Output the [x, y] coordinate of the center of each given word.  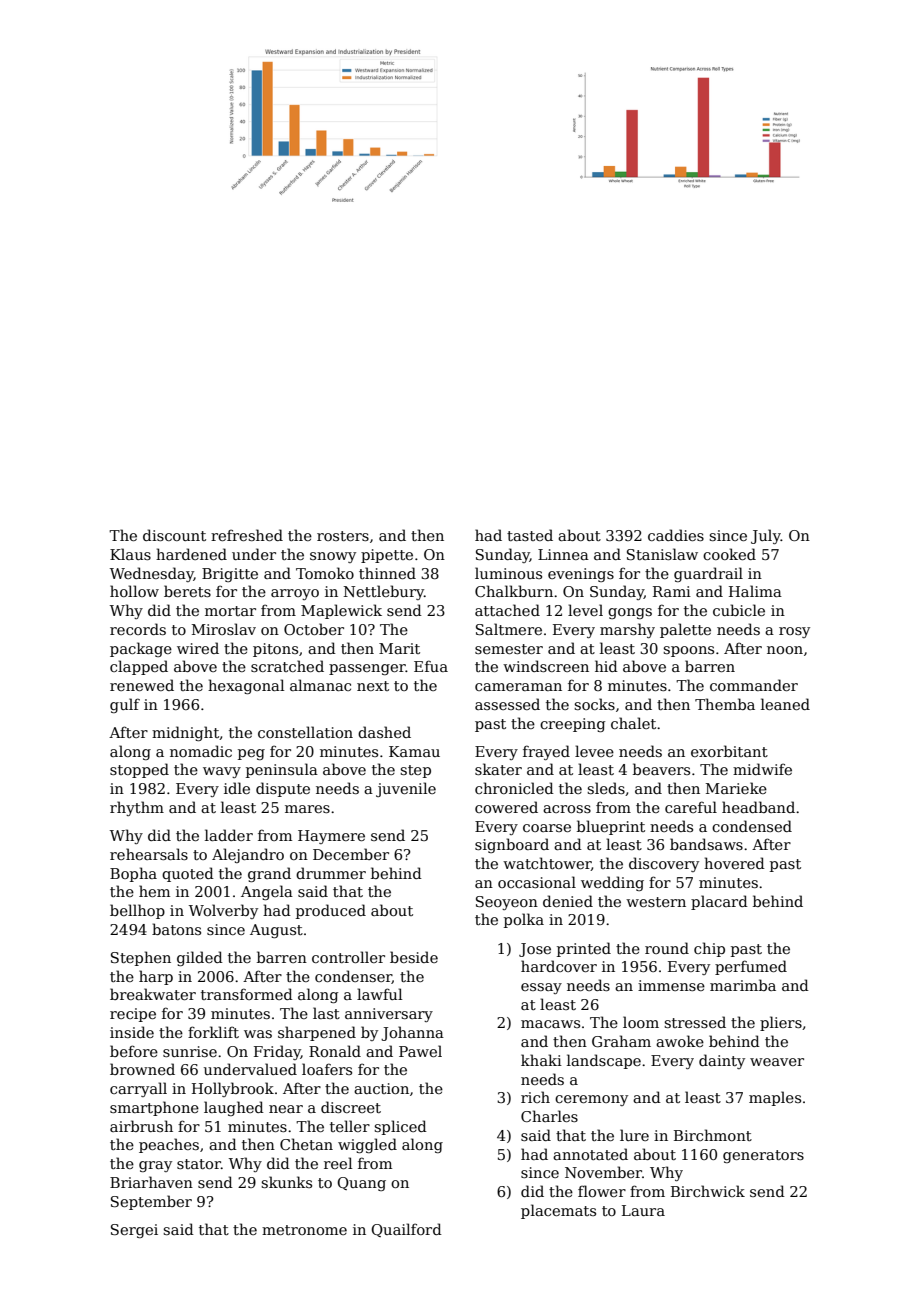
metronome [304, 1230]
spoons [688, 651]
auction [381, 1088]
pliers [781, 1023]
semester [509, 649]
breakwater [153, 994]
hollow [134, 591]
